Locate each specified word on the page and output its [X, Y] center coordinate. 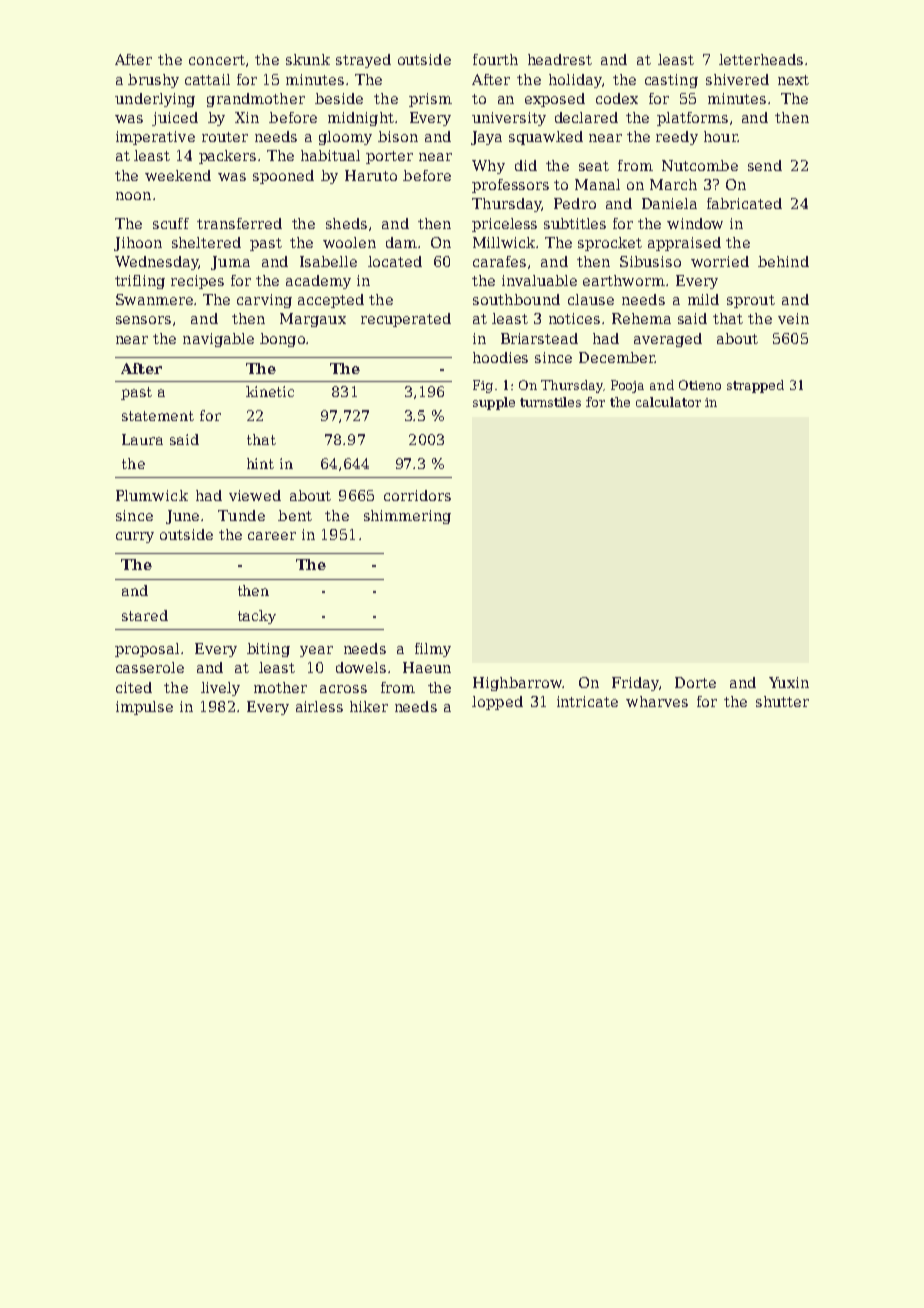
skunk [308, 59]
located [395, 261]
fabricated [744, 203]
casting [671, 81]
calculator [668, 402]
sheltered [206, 242]
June [182, 517]
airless [319, 706]
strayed [363, 61]
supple [494, 403]
